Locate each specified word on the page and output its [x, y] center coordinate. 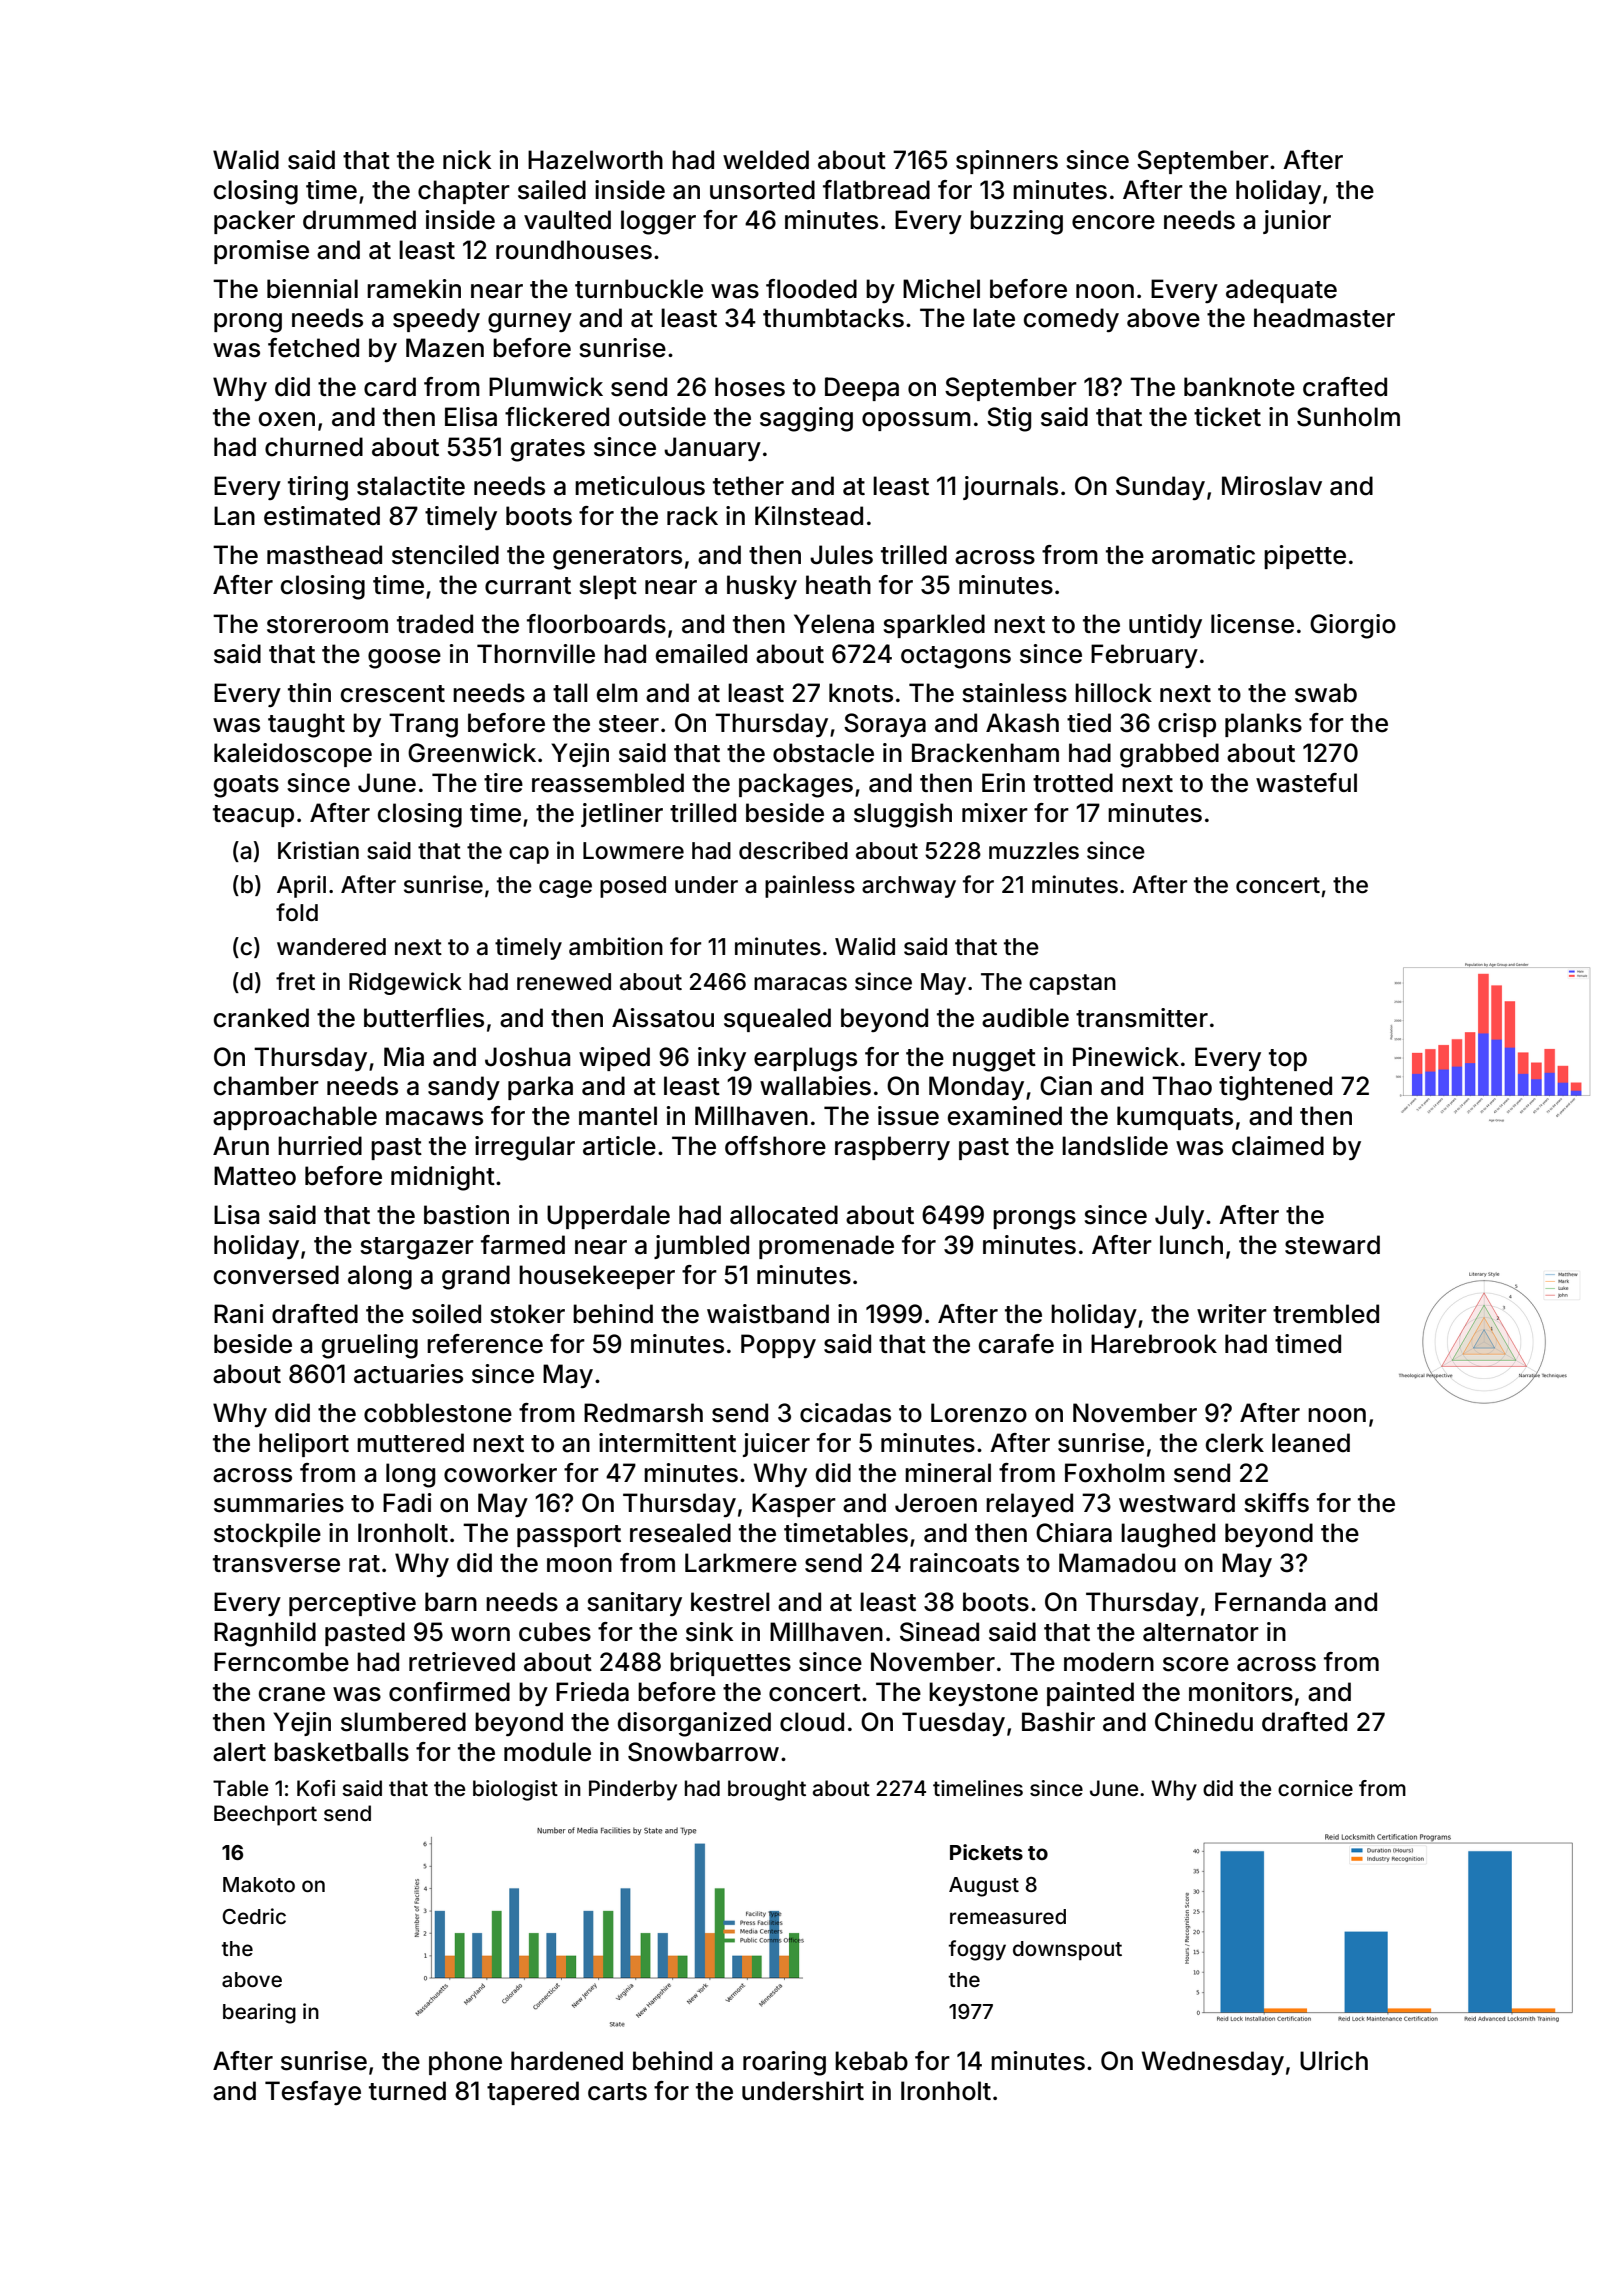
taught [306, 725]
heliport [304, 1445]
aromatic [1203, 555]
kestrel [730, 1602]
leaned [1311, 1443]
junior [1297, 222]
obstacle [823, 753]
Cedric [254, 1916]
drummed [359, 220]
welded [766, 160]
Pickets [986, 1852]
